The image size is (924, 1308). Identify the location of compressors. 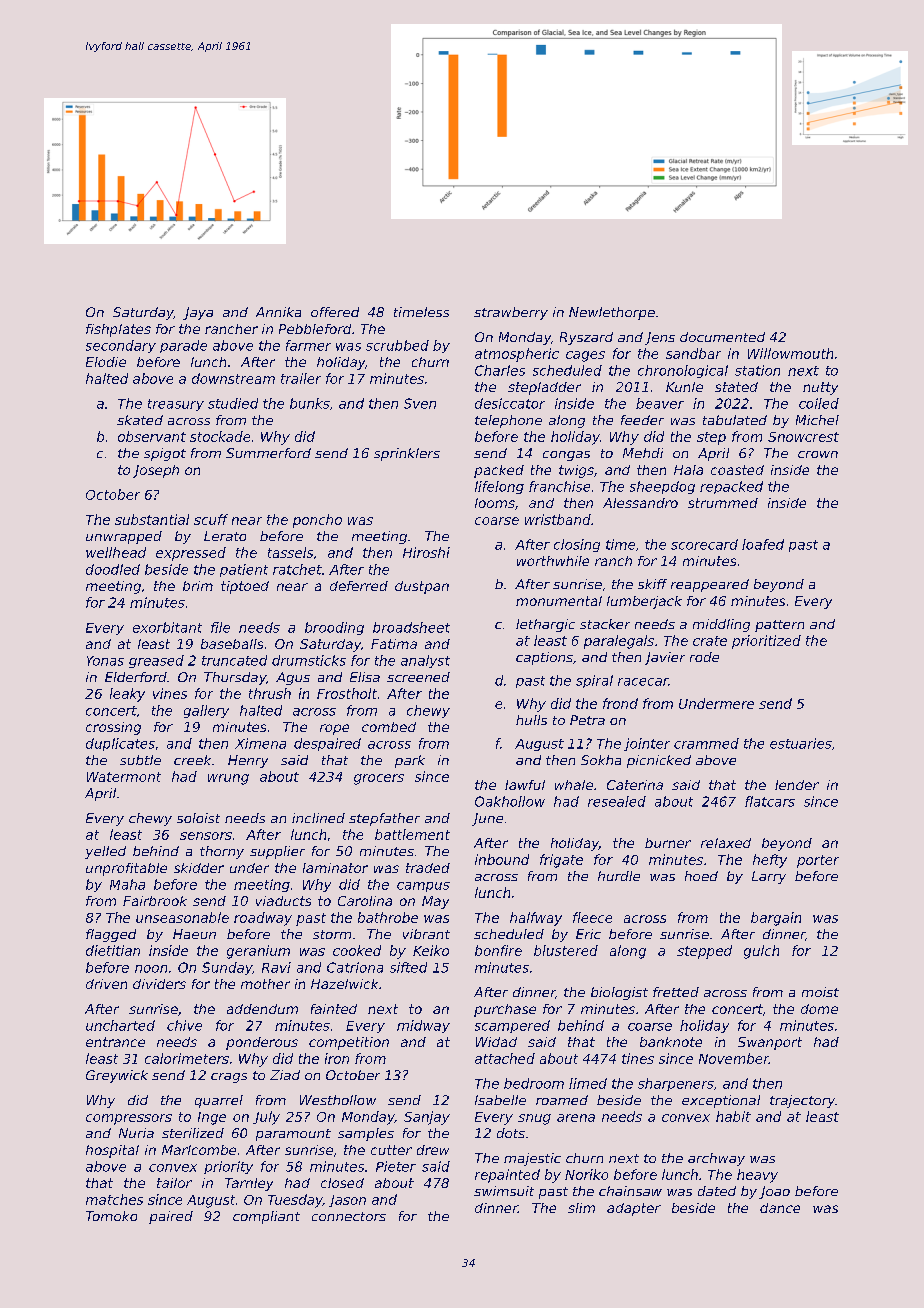
(129, 1119).
